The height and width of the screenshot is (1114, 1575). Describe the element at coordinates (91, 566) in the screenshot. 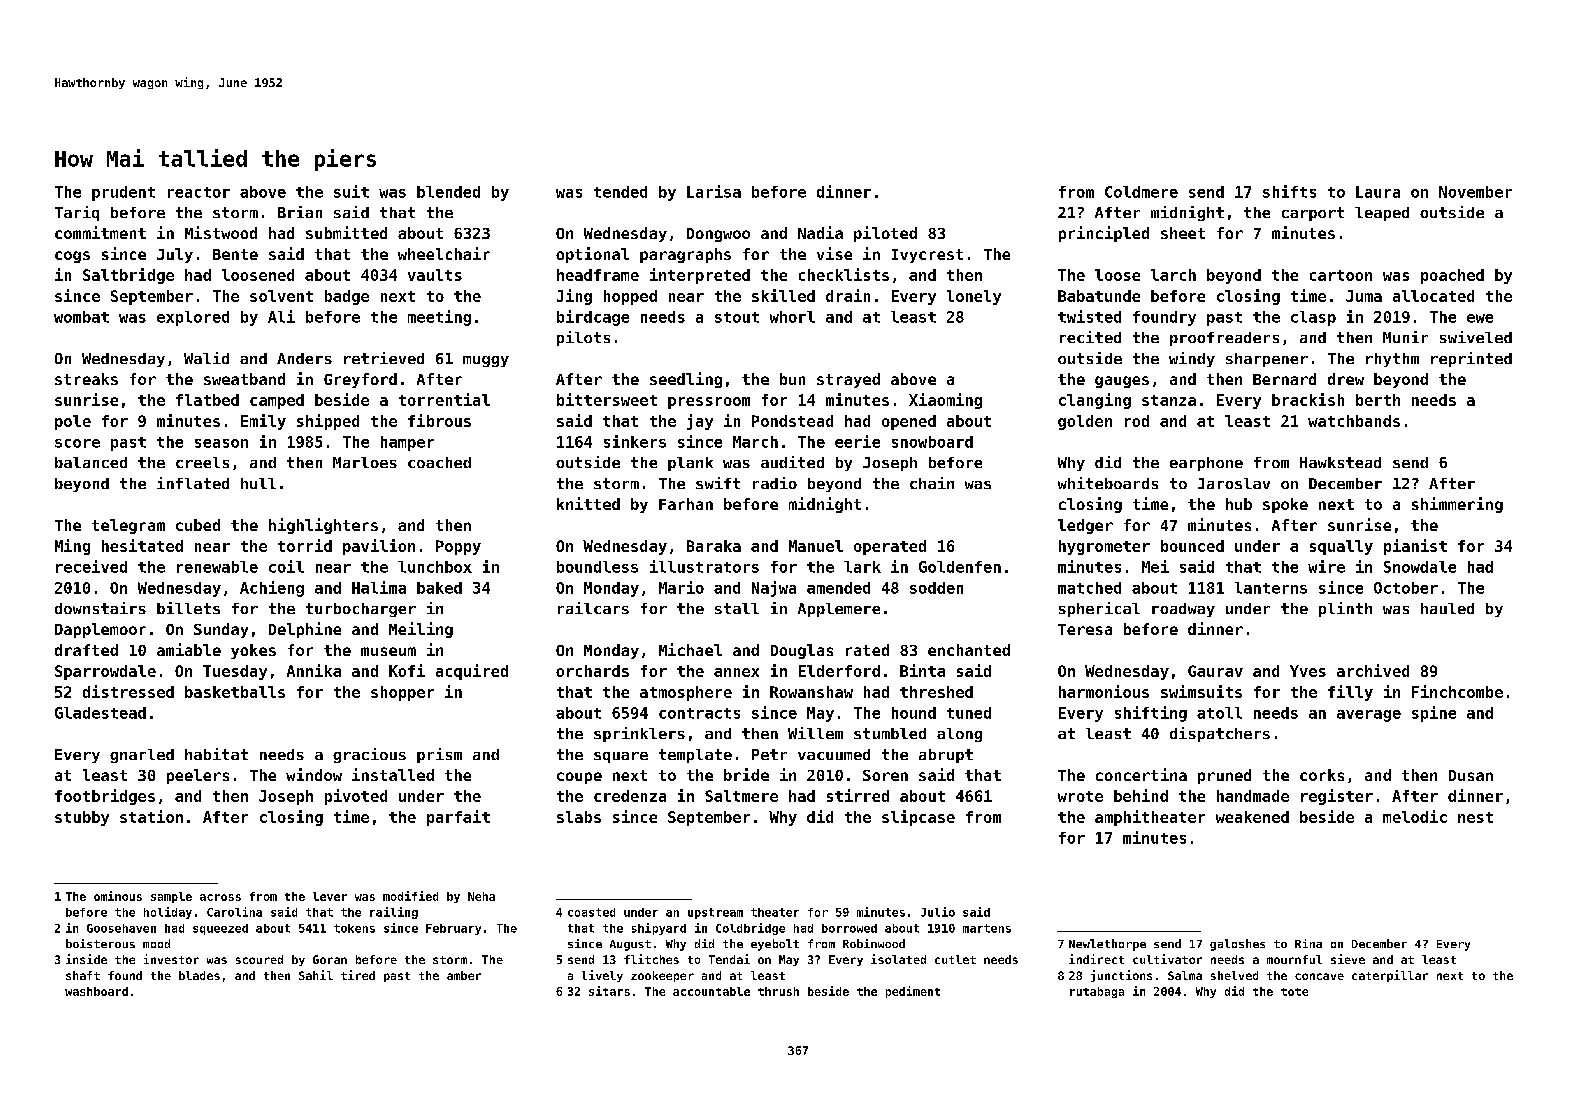

I see `received` at that location.
